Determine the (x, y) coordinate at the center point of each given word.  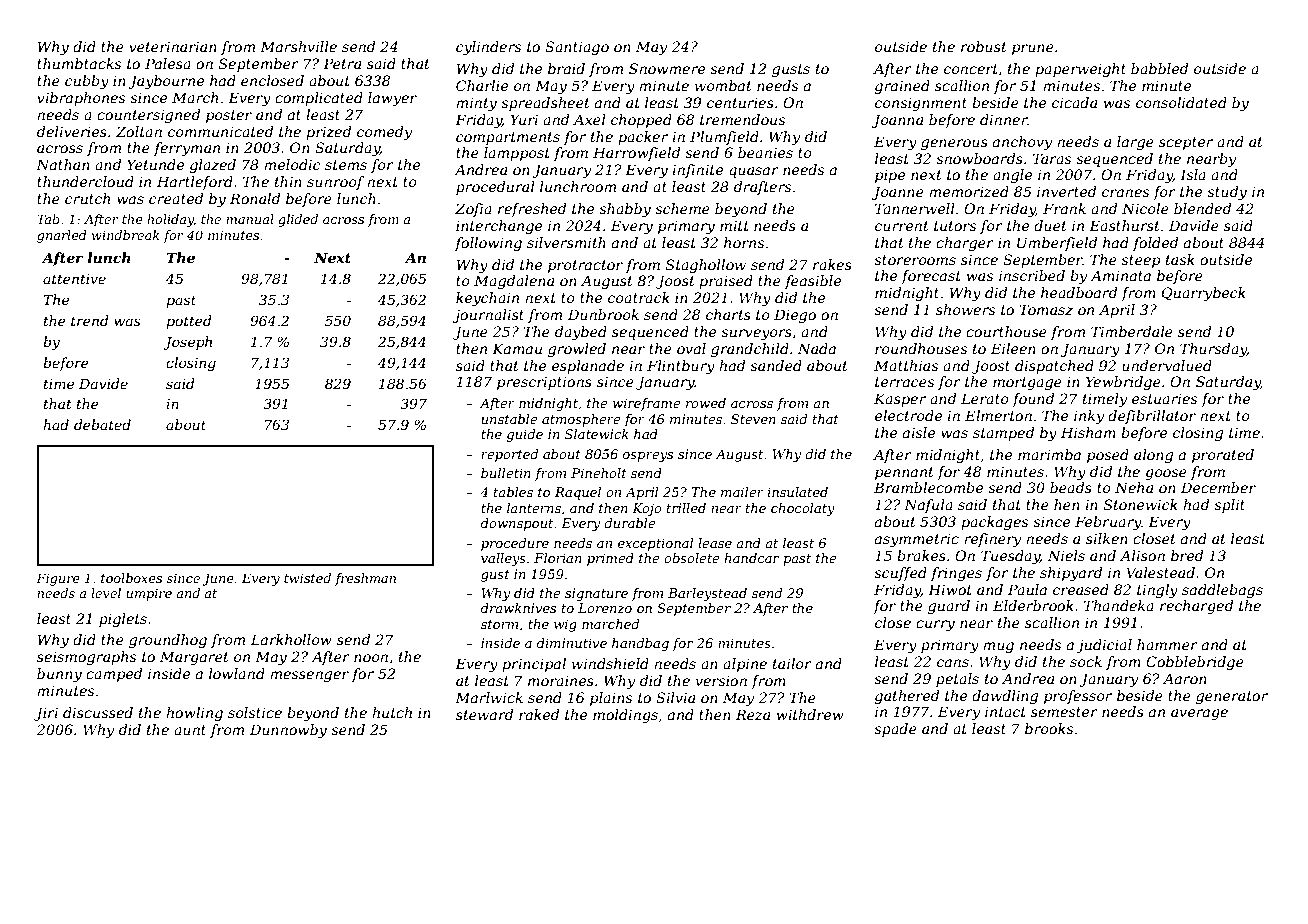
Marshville (298, 46)
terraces (904, 382)
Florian (558, 558)
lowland (237, 673)
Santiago (577, 48)
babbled (1159, 68)
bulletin (506, 473)
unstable (509, 419)
